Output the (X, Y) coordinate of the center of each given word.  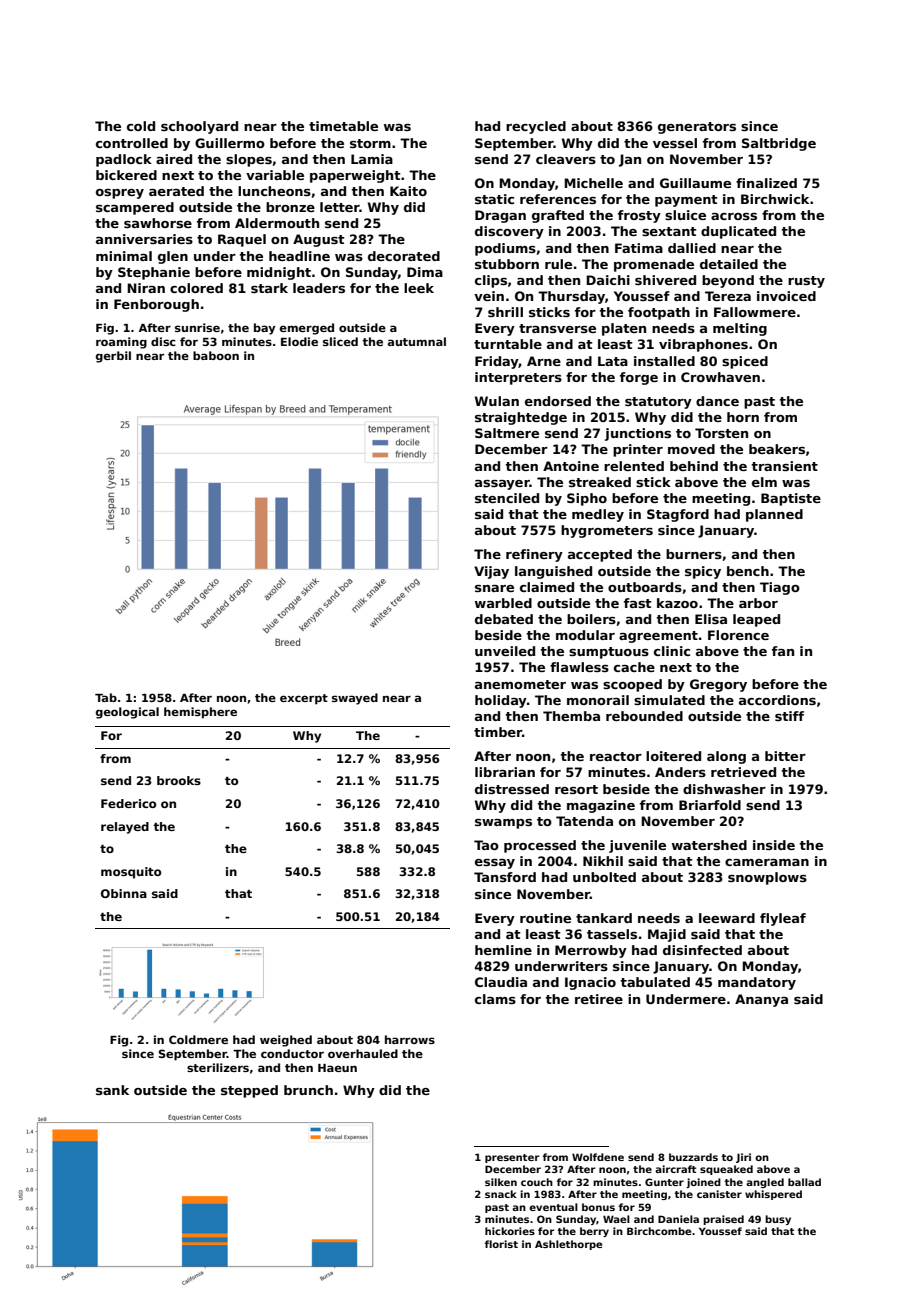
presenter (512, 1158)
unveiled (505, 651)
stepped (249, 1091)
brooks (179, 780)
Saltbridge (779, 144)
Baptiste (791, 499)
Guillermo (230, 143)
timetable (343, 126)
